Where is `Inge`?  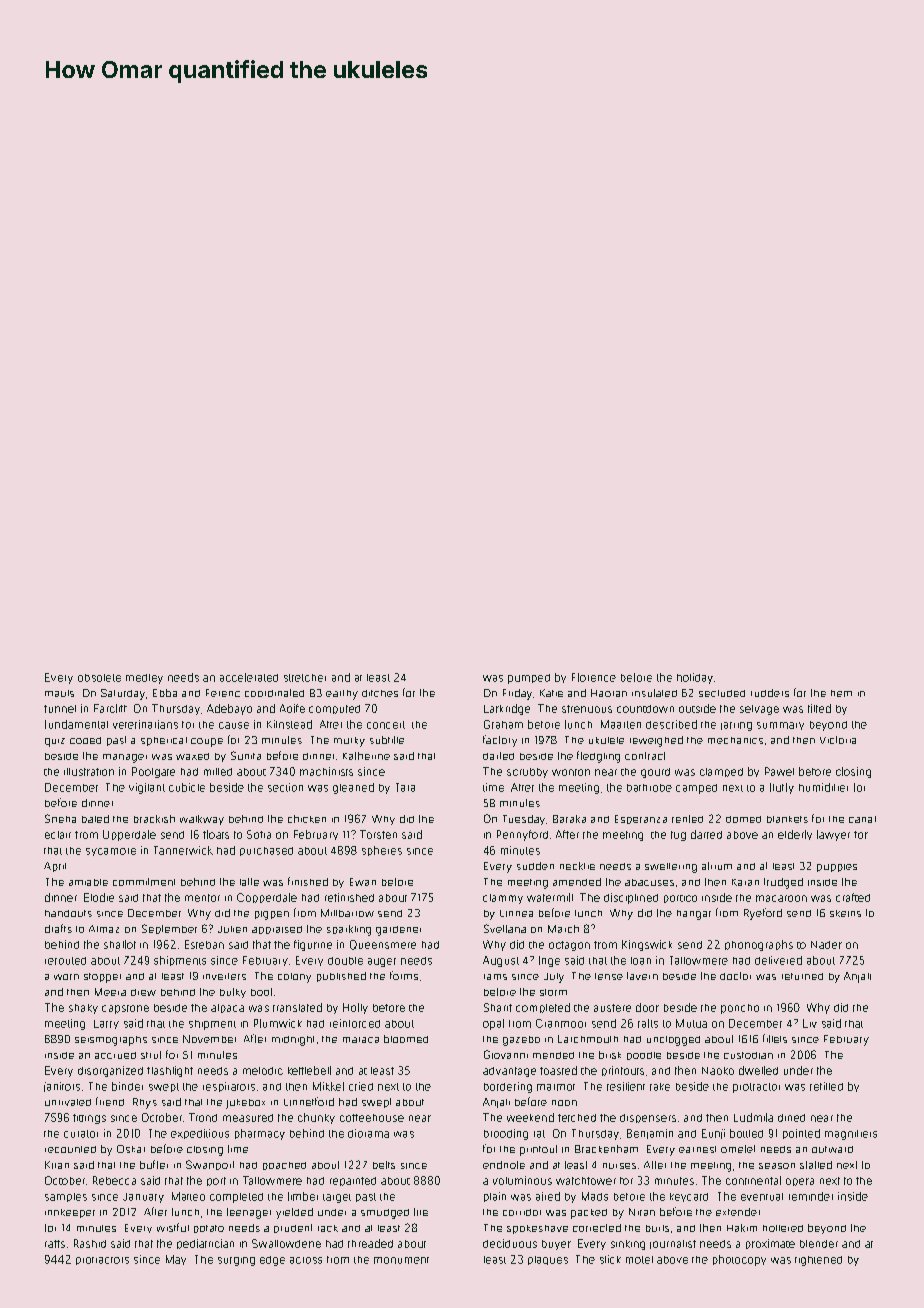 Inge is located at coordinates (549, 961).
